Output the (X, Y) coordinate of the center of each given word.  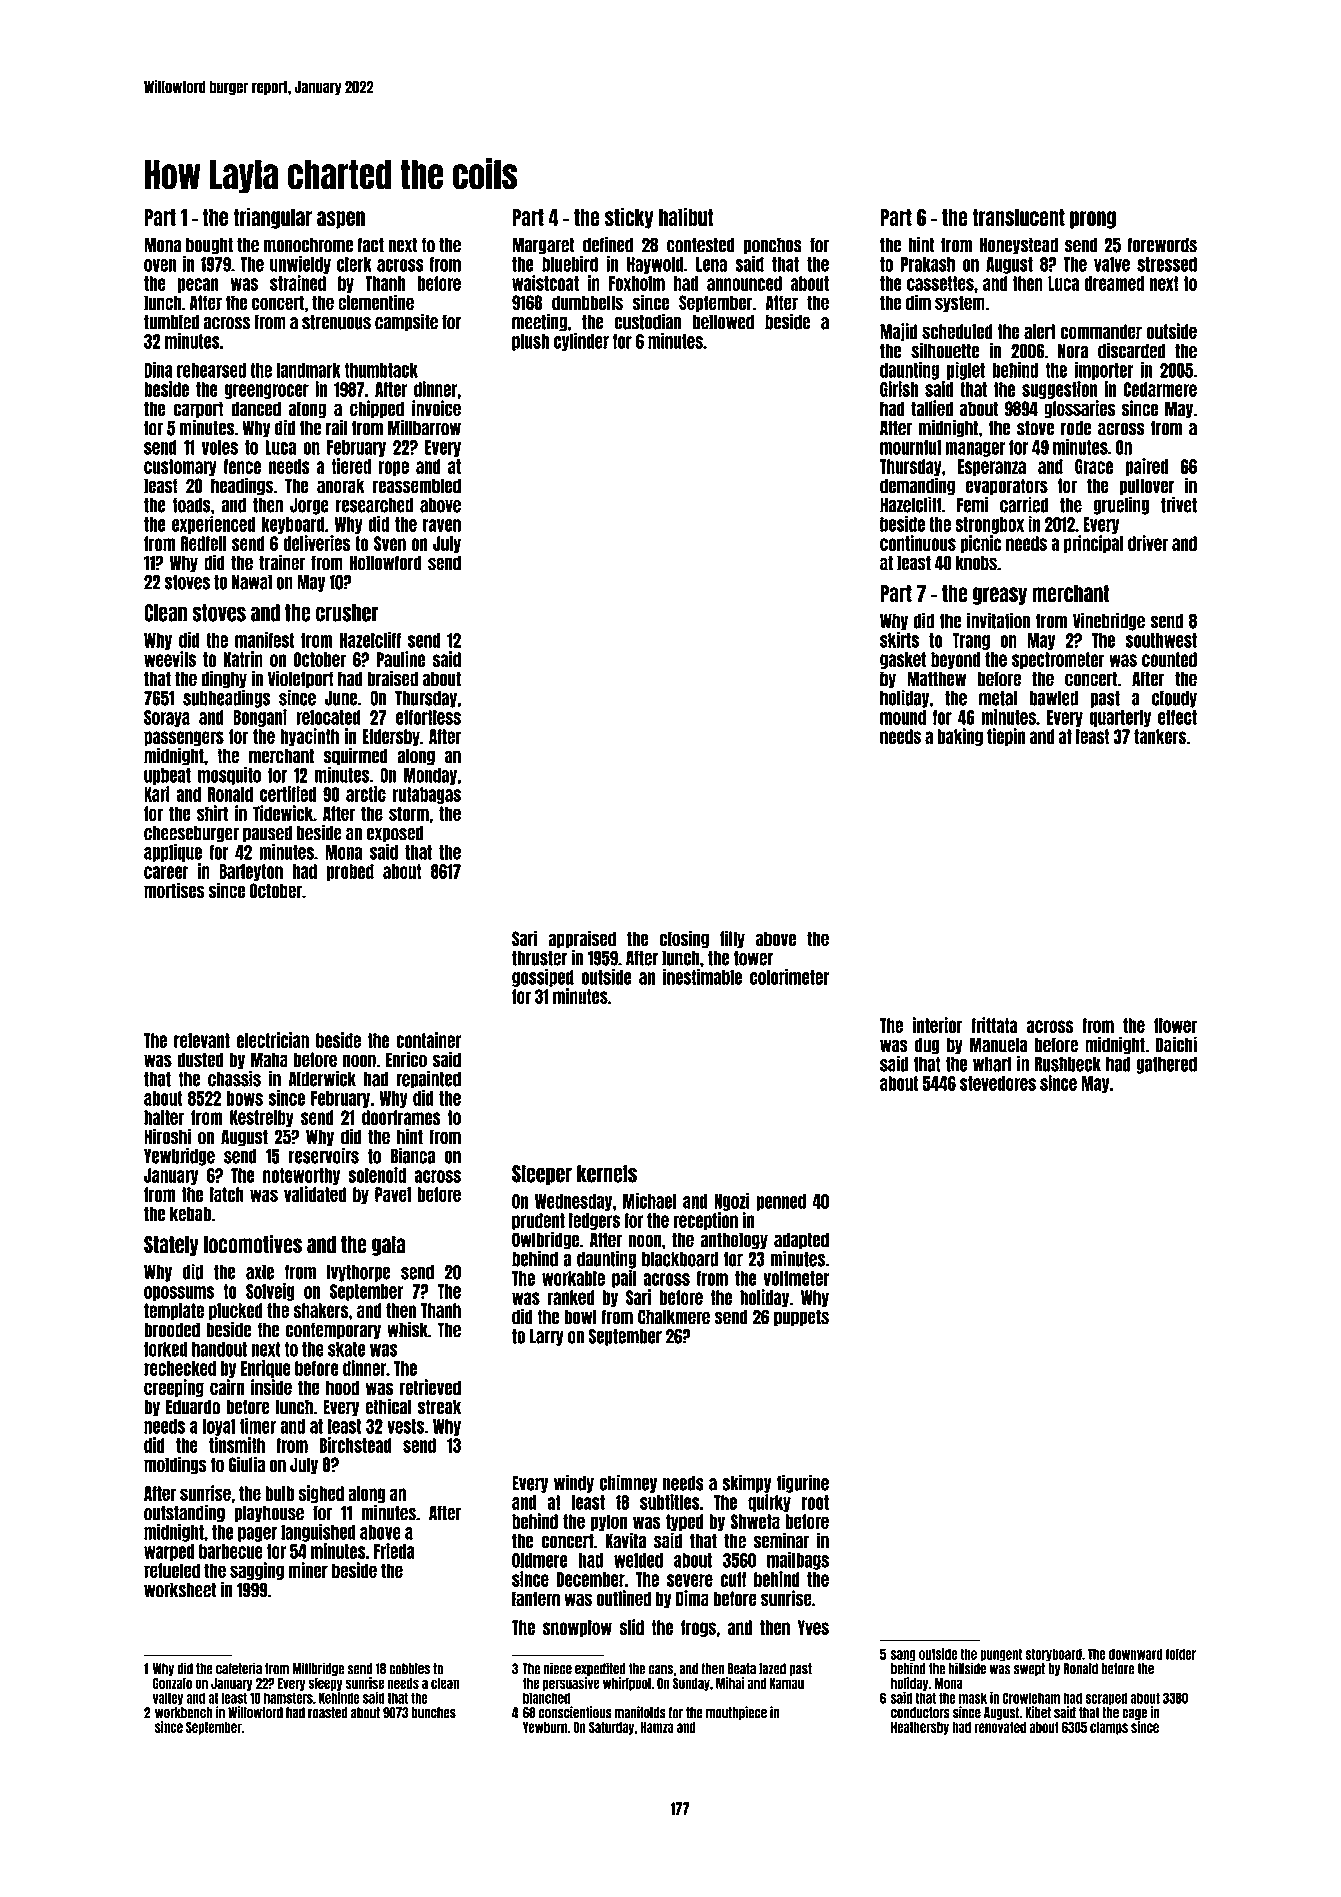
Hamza (657, 1727)
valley (168, 1698)
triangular (272, 218)
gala (388, 1246)
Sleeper (542, 1175)
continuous (918, 543)
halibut (686, 216)
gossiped (543, 978)
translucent (1019, 217)
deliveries (316, 543)
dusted (200, 1060)
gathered (1166, 1065)
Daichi (1176, 1044)
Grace (1094, 466)
